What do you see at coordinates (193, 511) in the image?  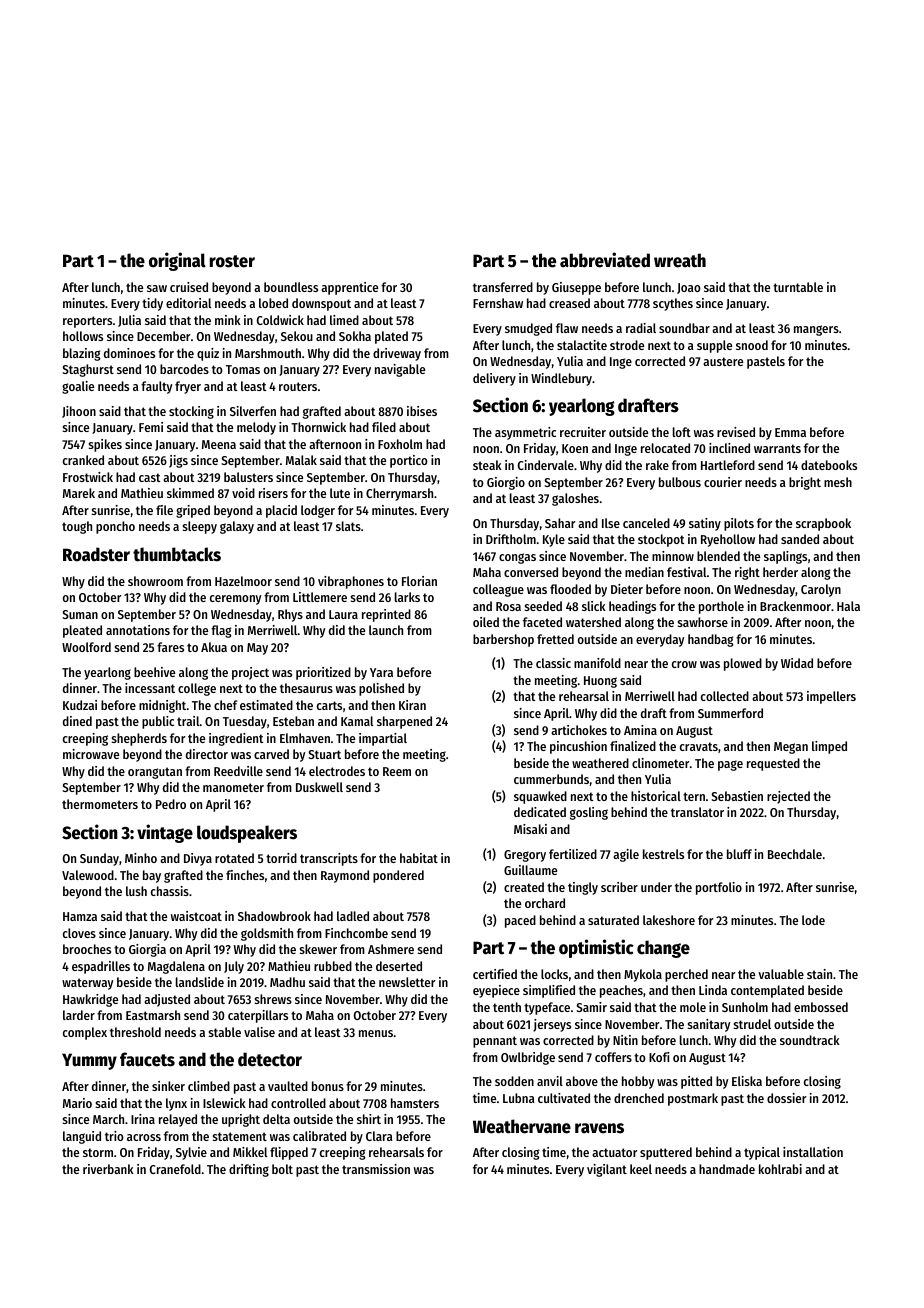 I see `griped` at bounding box center [193, 511].
